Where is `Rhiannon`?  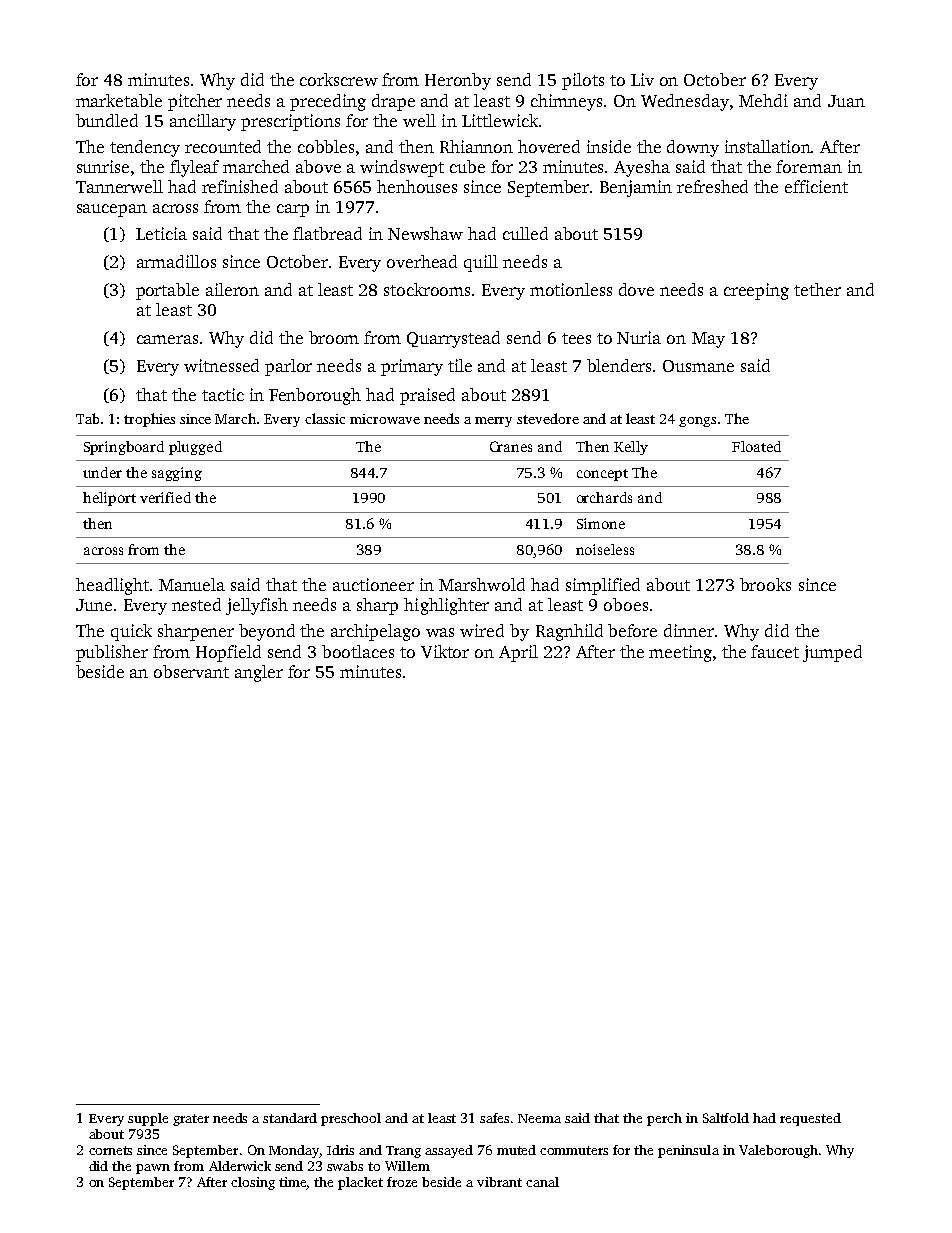 Rhiannon is located at coordinates (476, 146).
